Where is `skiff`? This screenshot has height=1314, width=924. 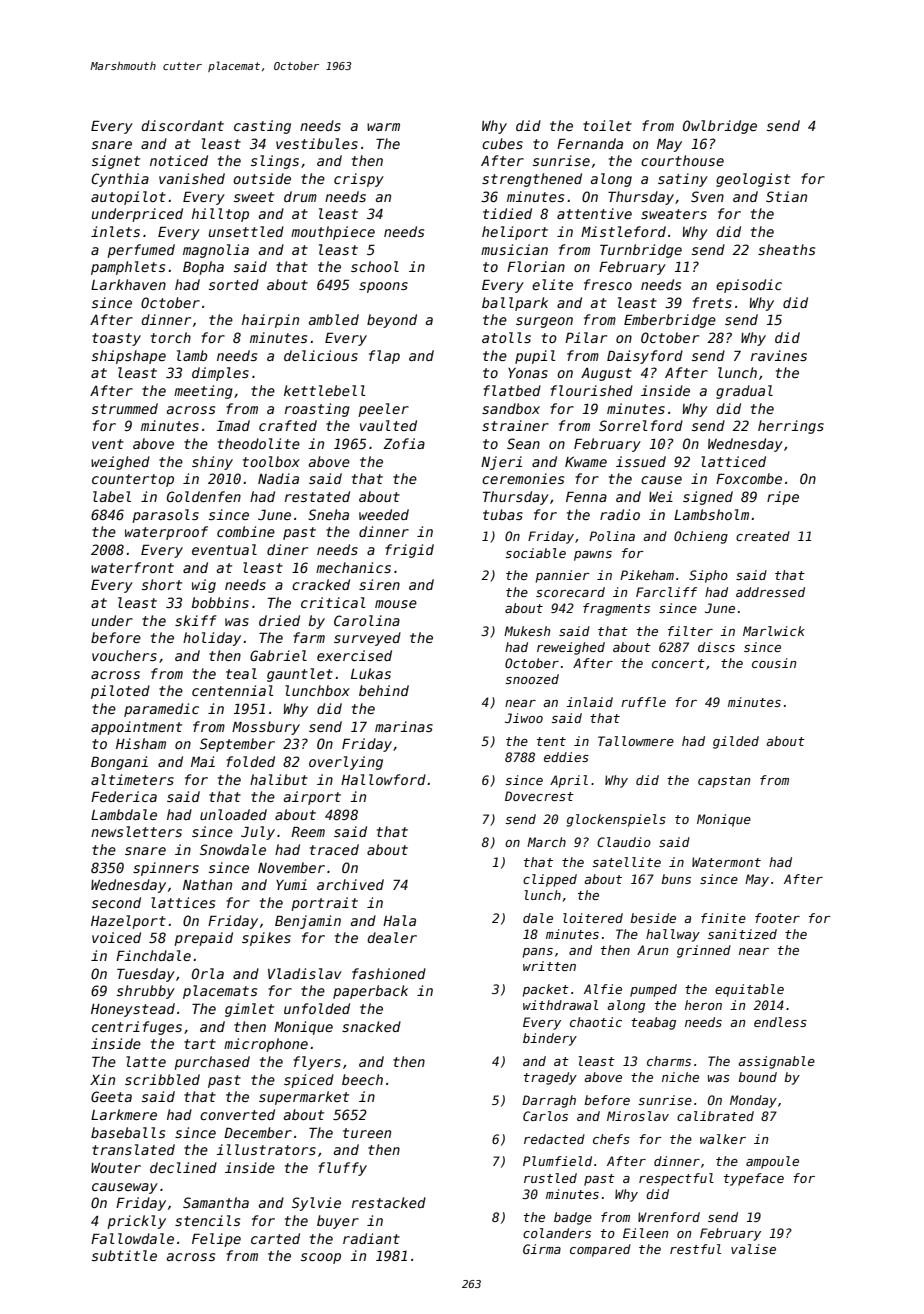
skiff is located at coordinates (196, 620).
